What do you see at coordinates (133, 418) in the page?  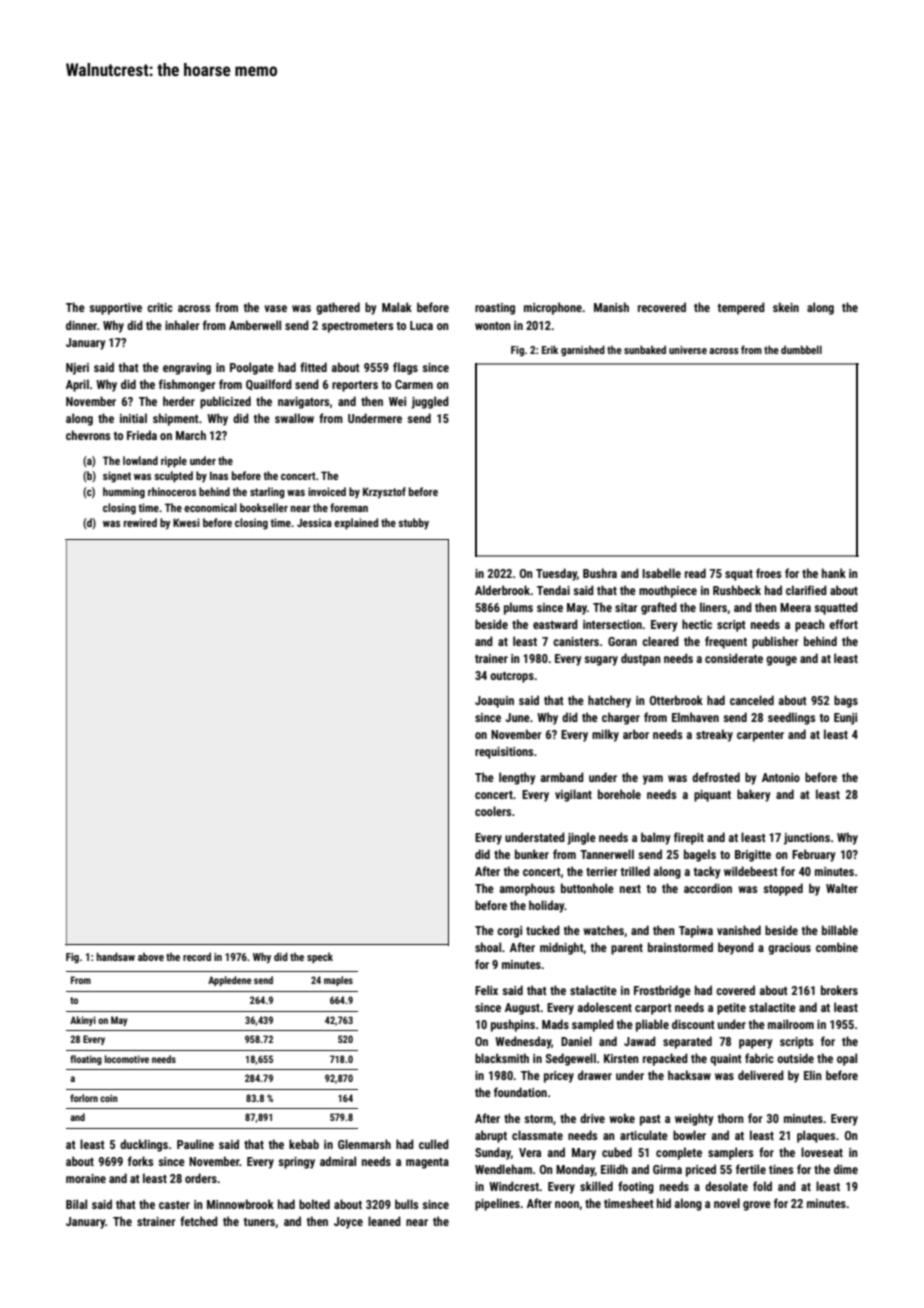 I see `initial` at bounding box center [133, 418].
